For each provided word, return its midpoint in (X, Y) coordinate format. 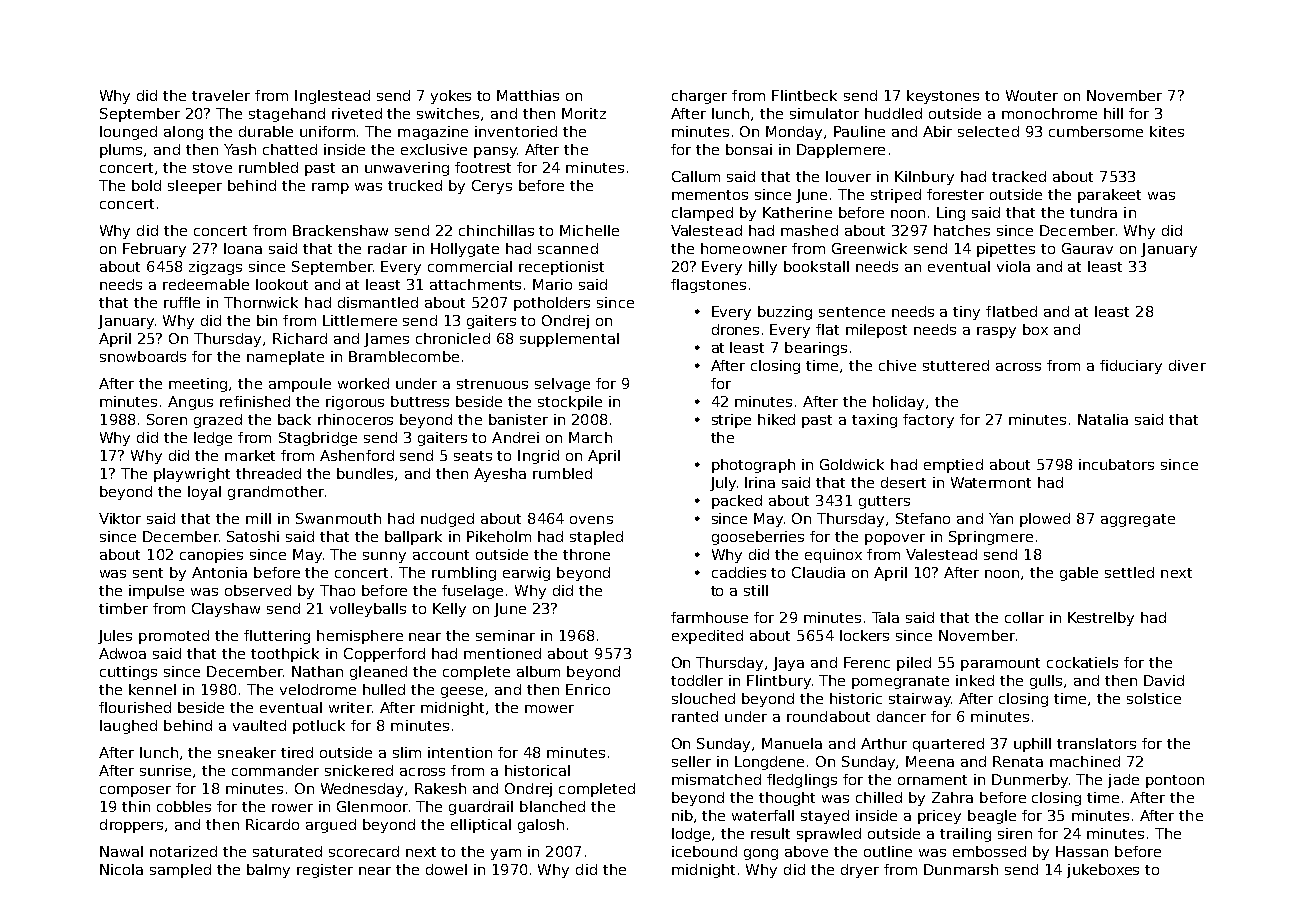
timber (123, 608)
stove (212, 168)
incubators (1116, 464)
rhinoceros (355, 419)
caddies (739, 572)
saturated (287, 851)
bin (267, 320)
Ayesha (500, 475)
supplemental (569, 340)
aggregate (1138, 520)
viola (1013, 266)
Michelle (589, 230)
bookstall (816, 266)
